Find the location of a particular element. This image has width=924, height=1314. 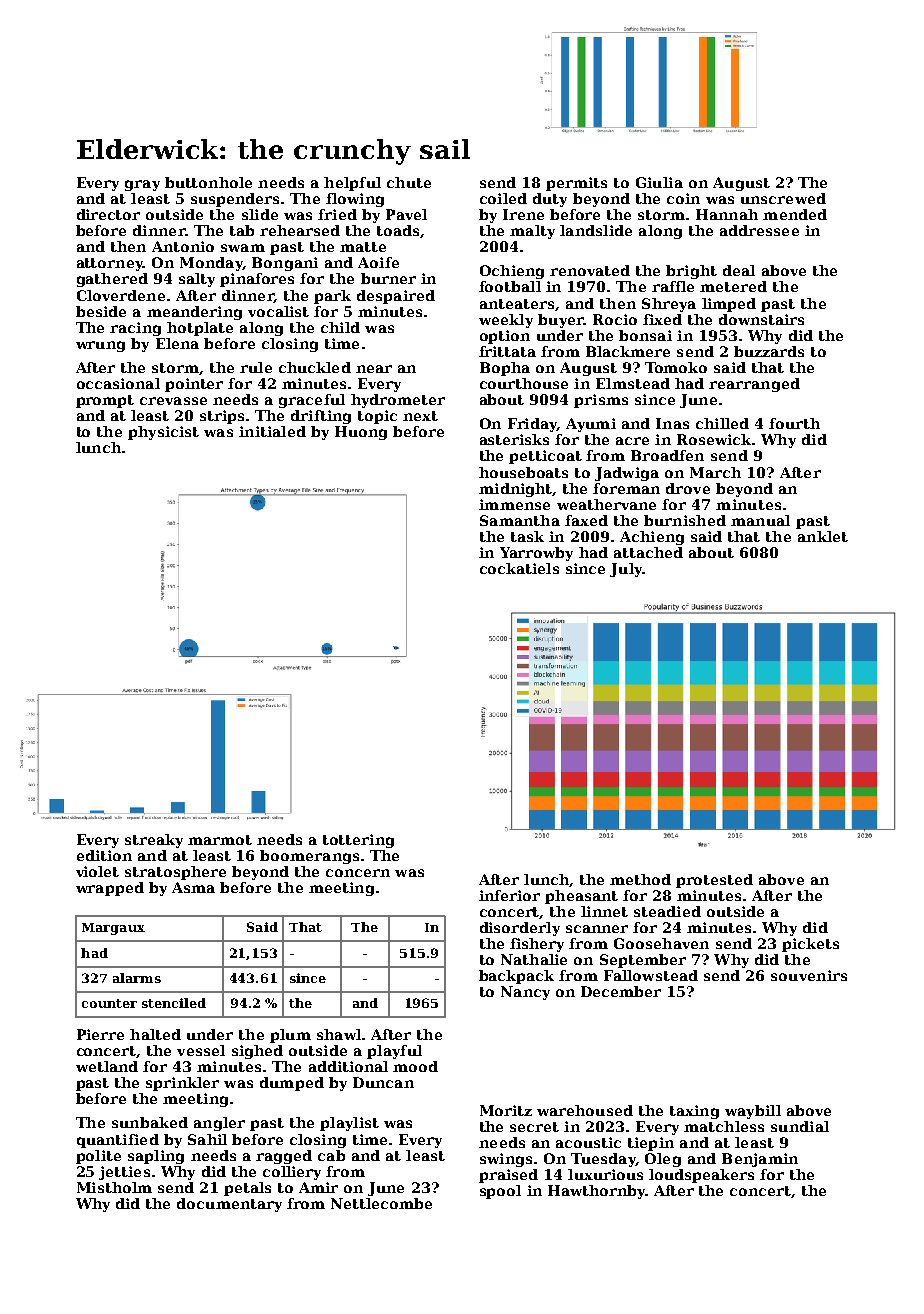

next is located at coordinates (420, 416).
